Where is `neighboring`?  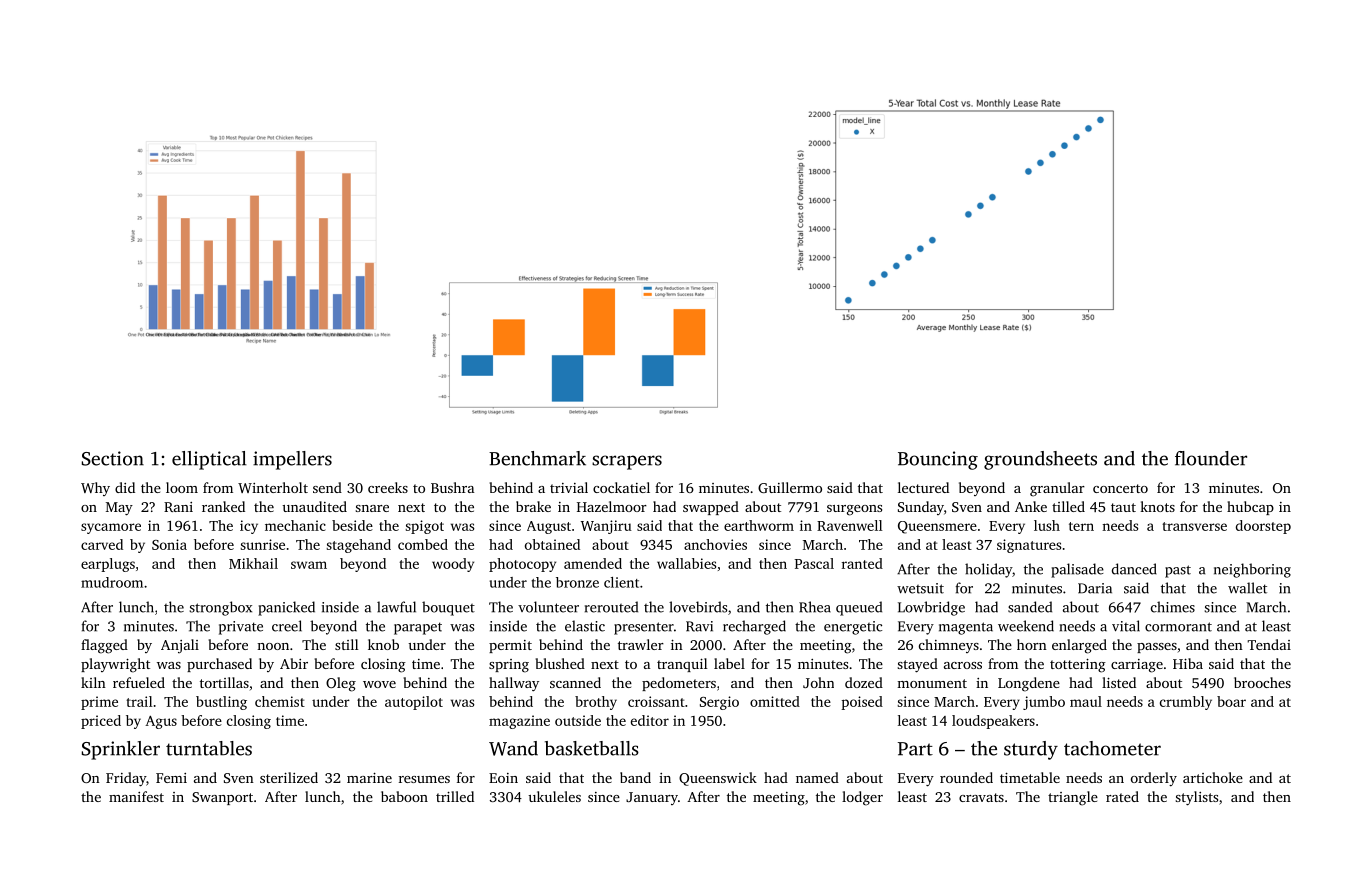 neighboring is located at coordinates (1252, 570).
